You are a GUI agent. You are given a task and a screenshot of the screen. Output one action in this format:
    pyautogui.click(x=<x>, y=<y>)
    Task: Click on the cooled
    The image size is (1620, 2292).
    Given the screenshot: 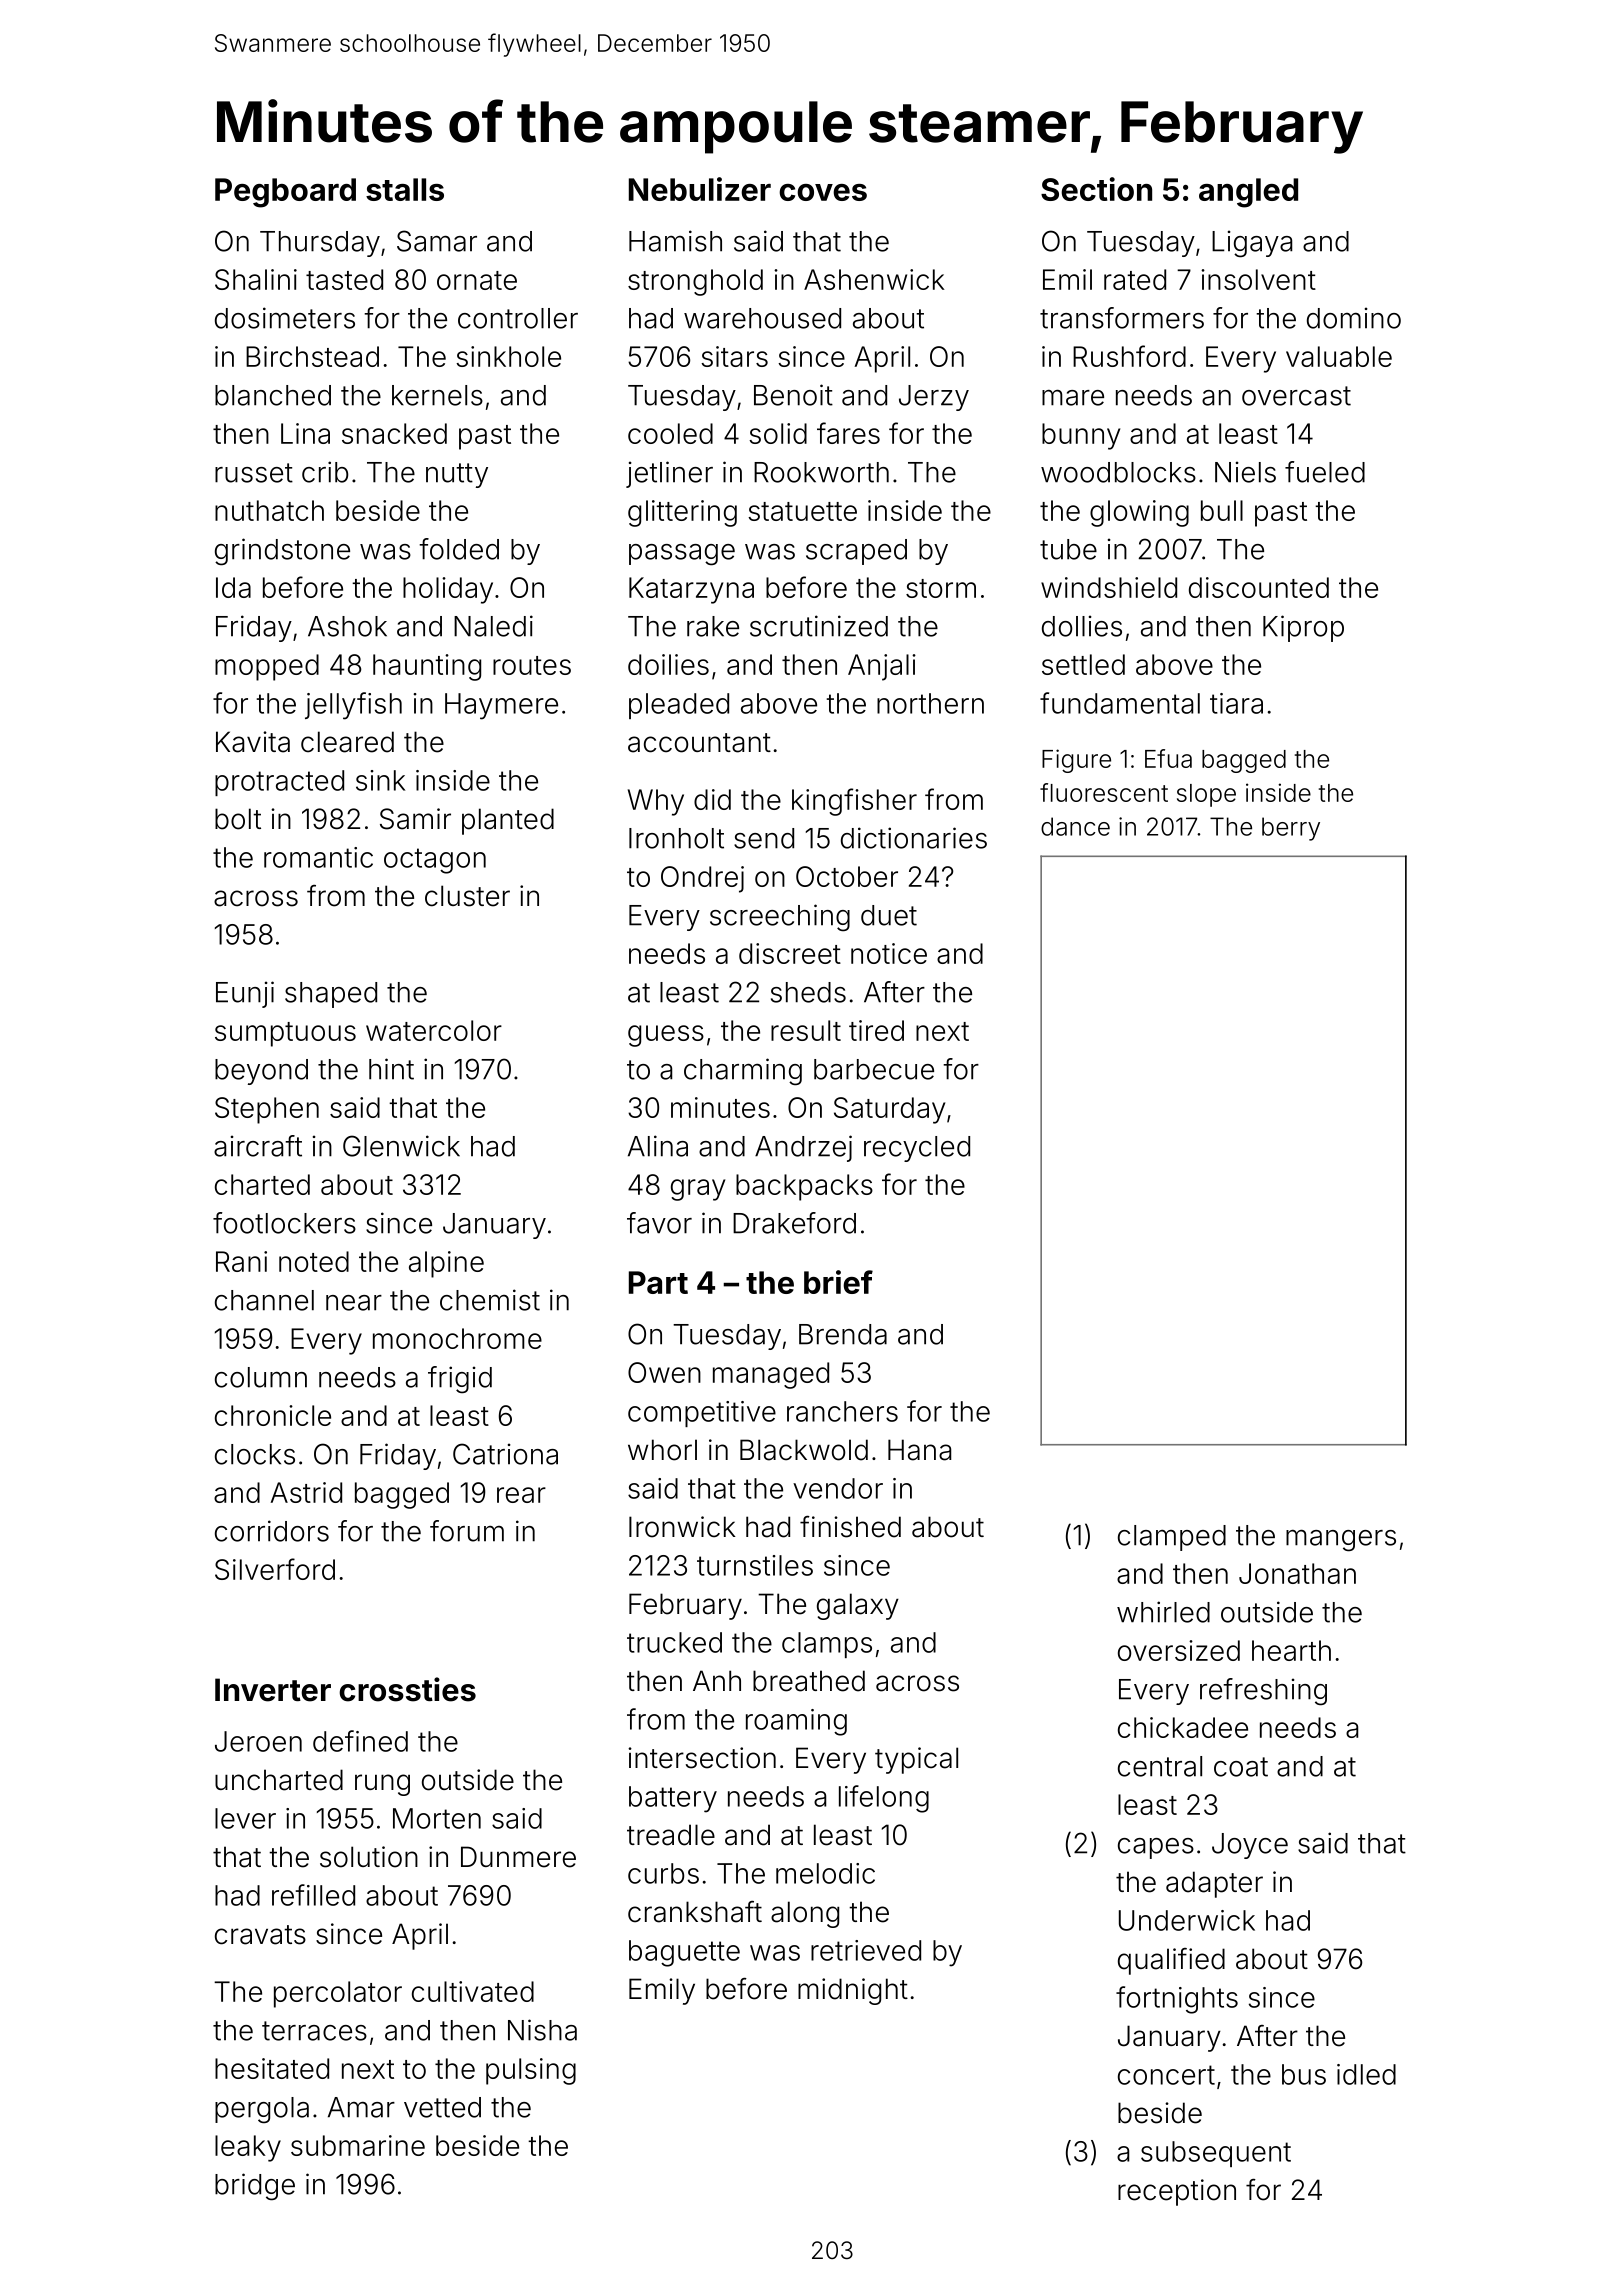 What is the action you would take?
    pyautogui.click(x=670, y=433)
